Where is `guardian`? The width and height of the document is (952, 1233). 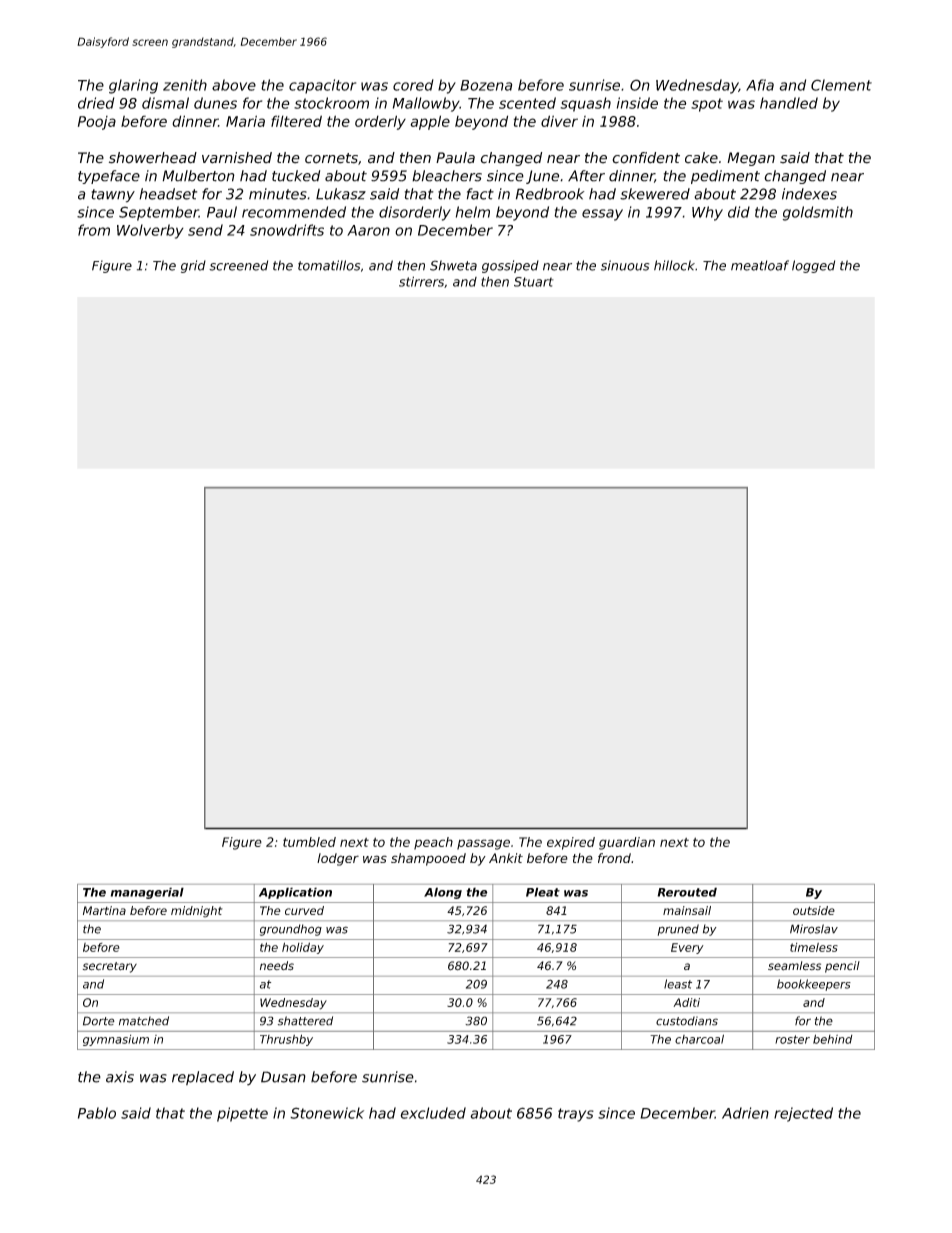 guardian is located at coordinates (627, 843).
